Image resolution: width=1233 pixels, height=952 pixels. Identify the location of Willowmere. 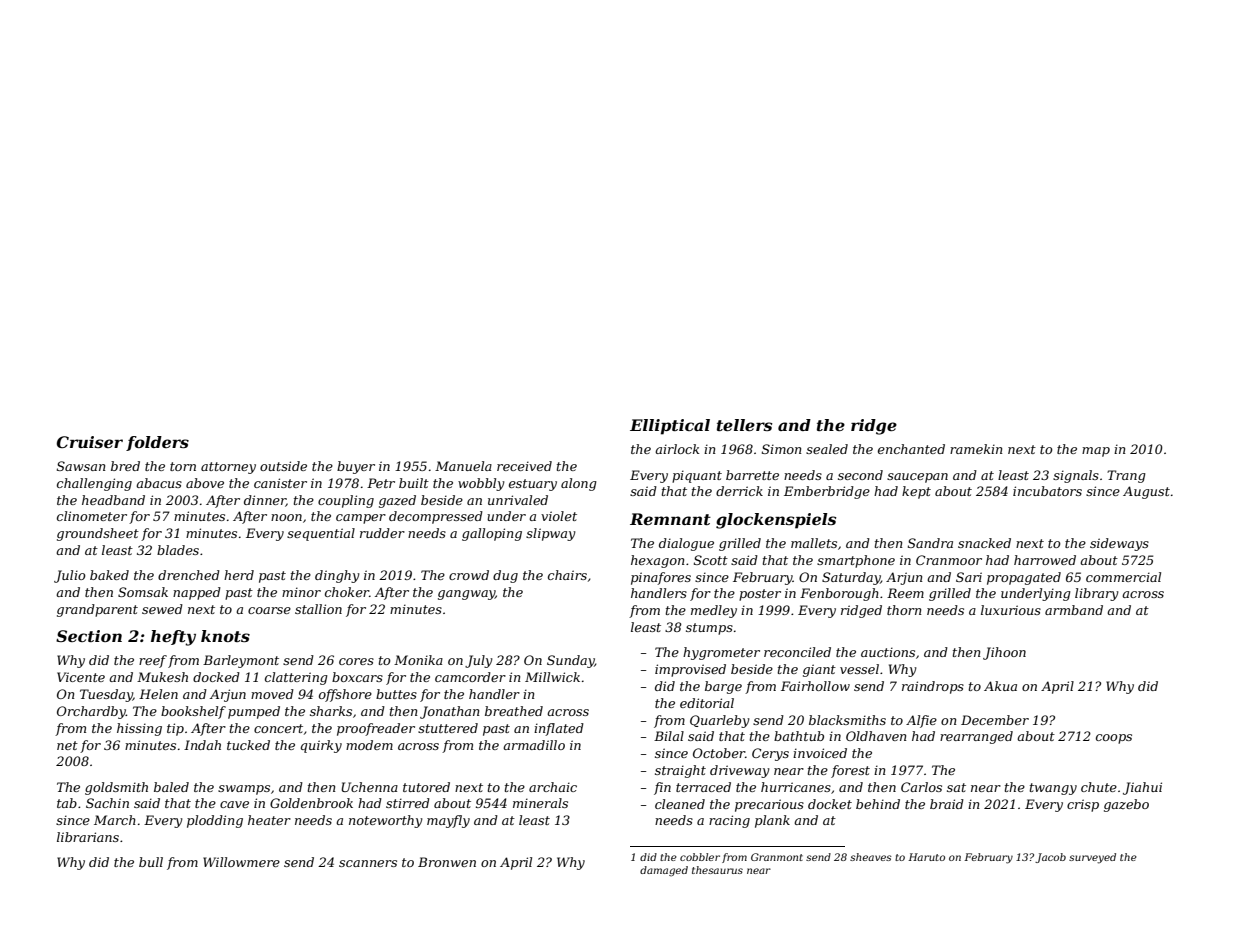
(241, 862).
